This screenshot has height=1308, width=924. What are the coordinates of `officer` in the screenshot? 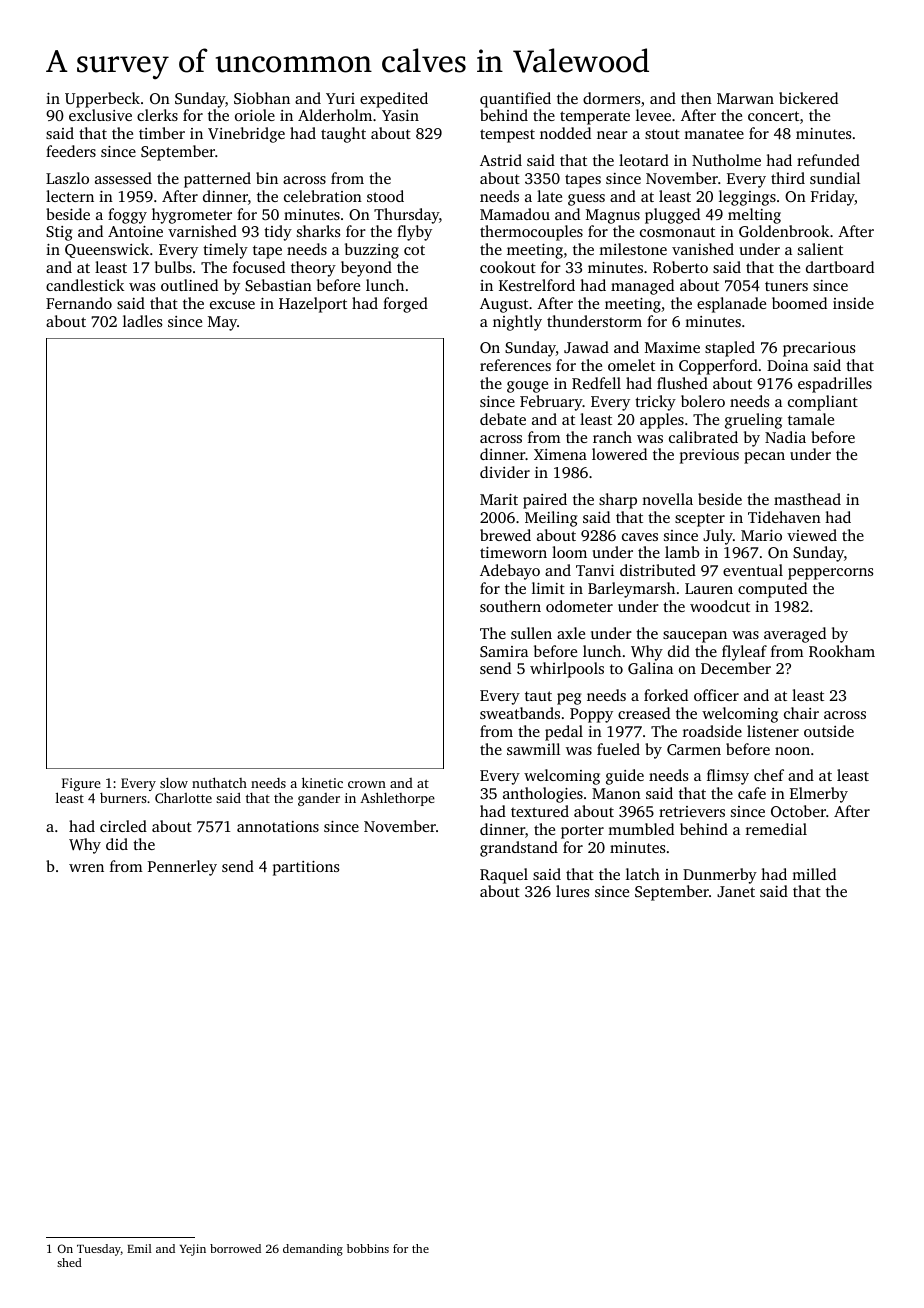 It's located at (716, 695).
